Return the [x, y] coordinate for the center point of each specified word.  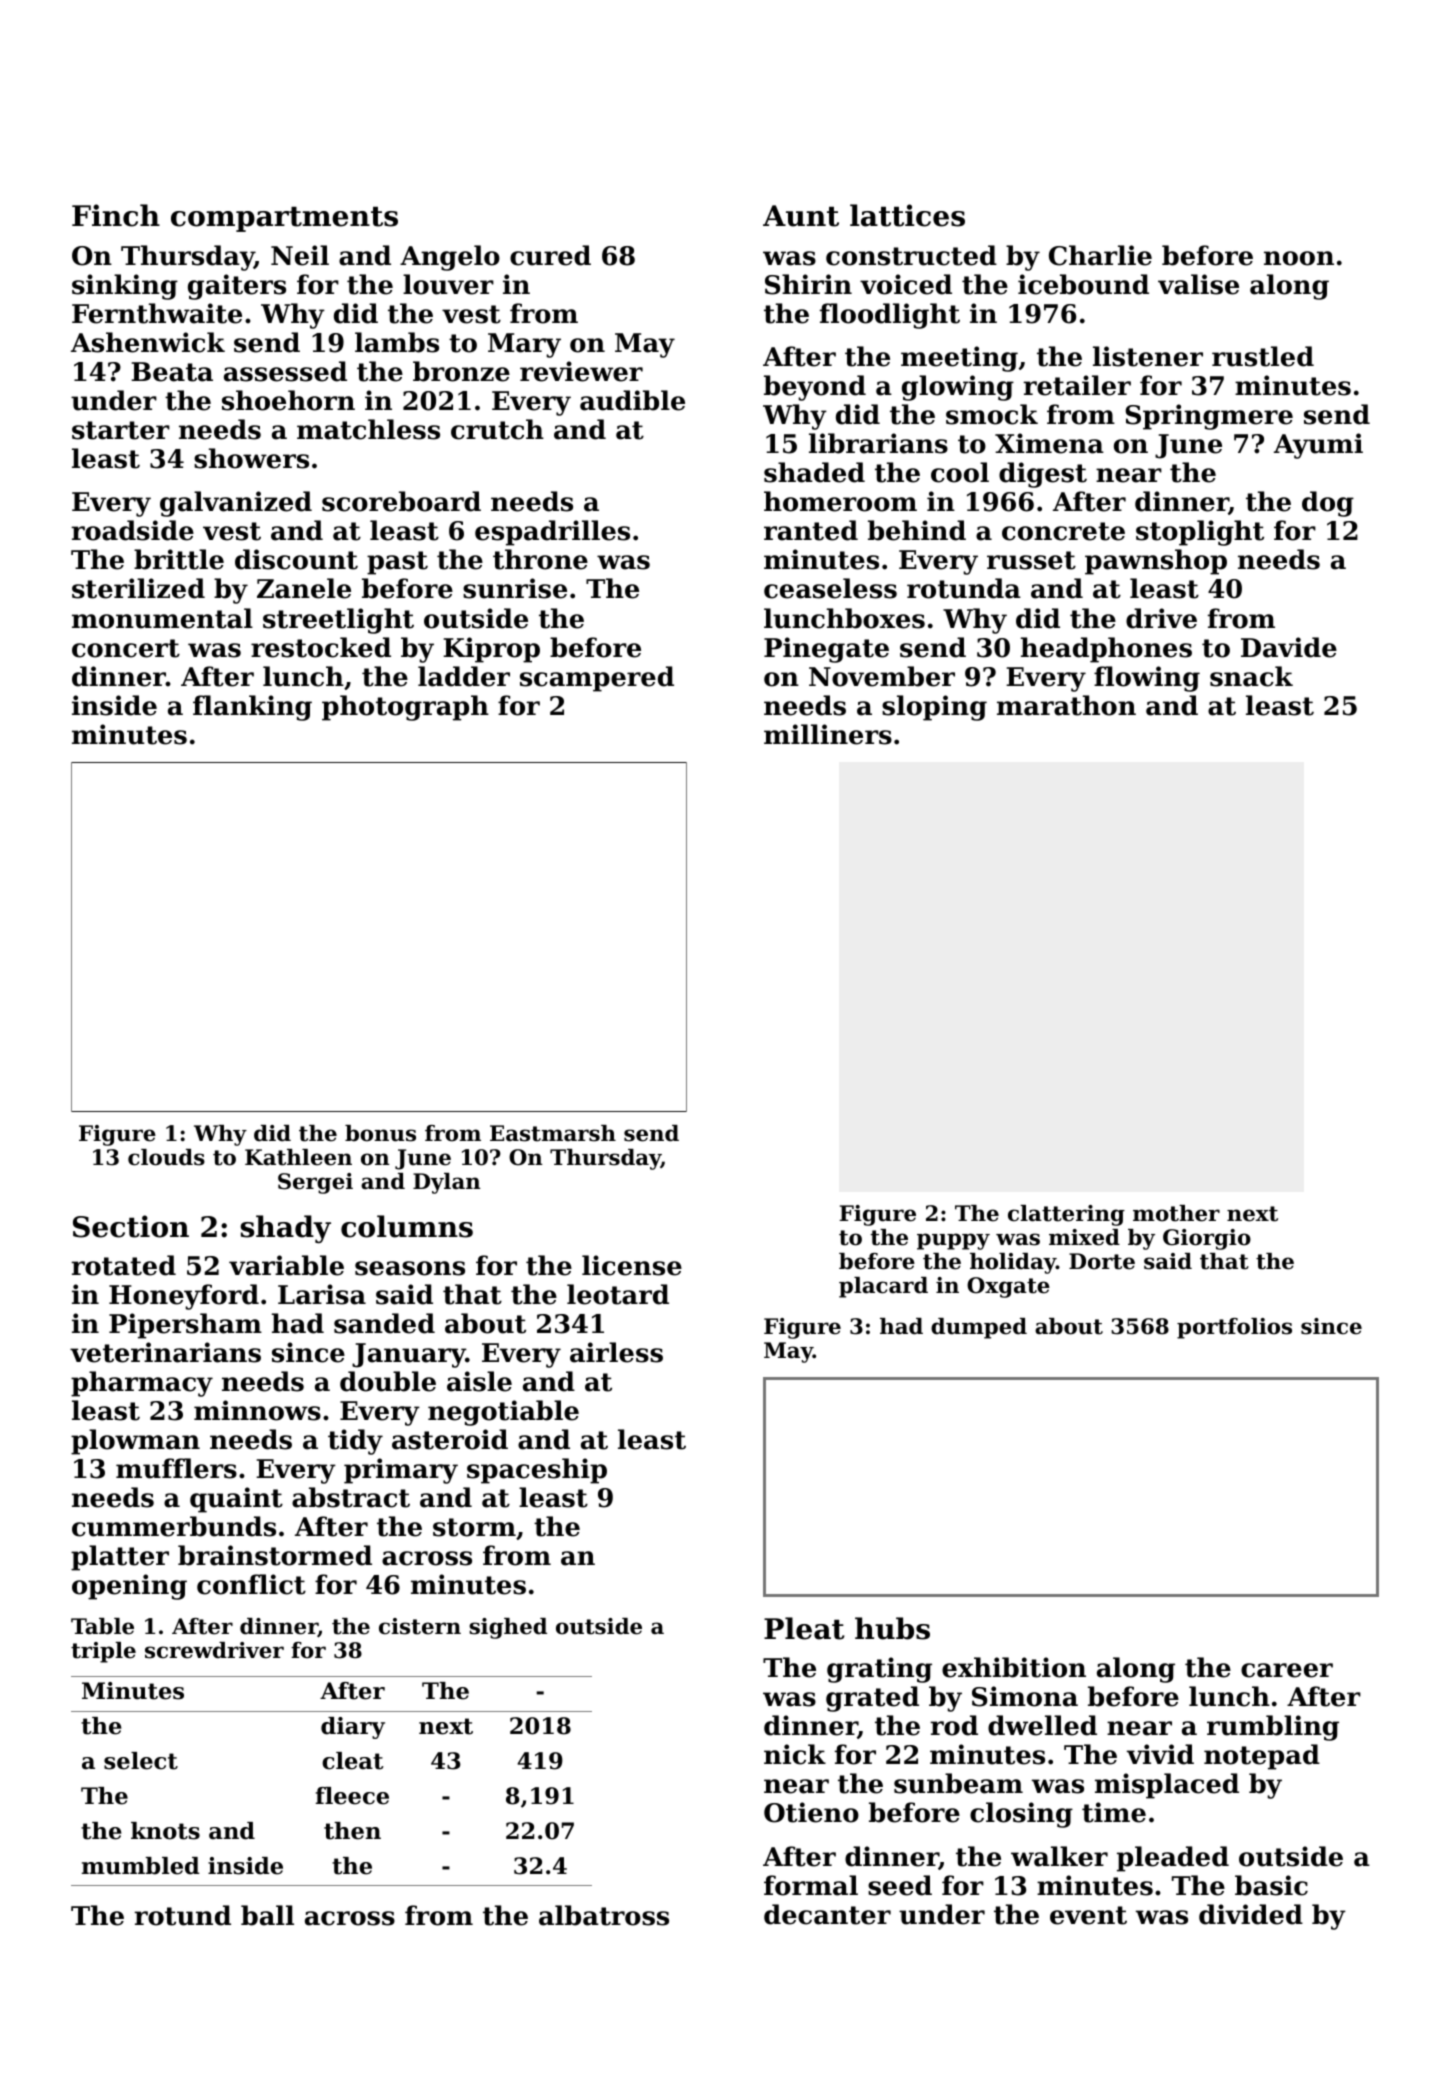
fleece [352, 1796]
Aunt [801, 216]
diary [353, 1728]
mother [1176, 1213]
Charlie [1100, 255]
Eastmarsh [553, 1133]
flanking [252, 708]
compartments [284, 219]
